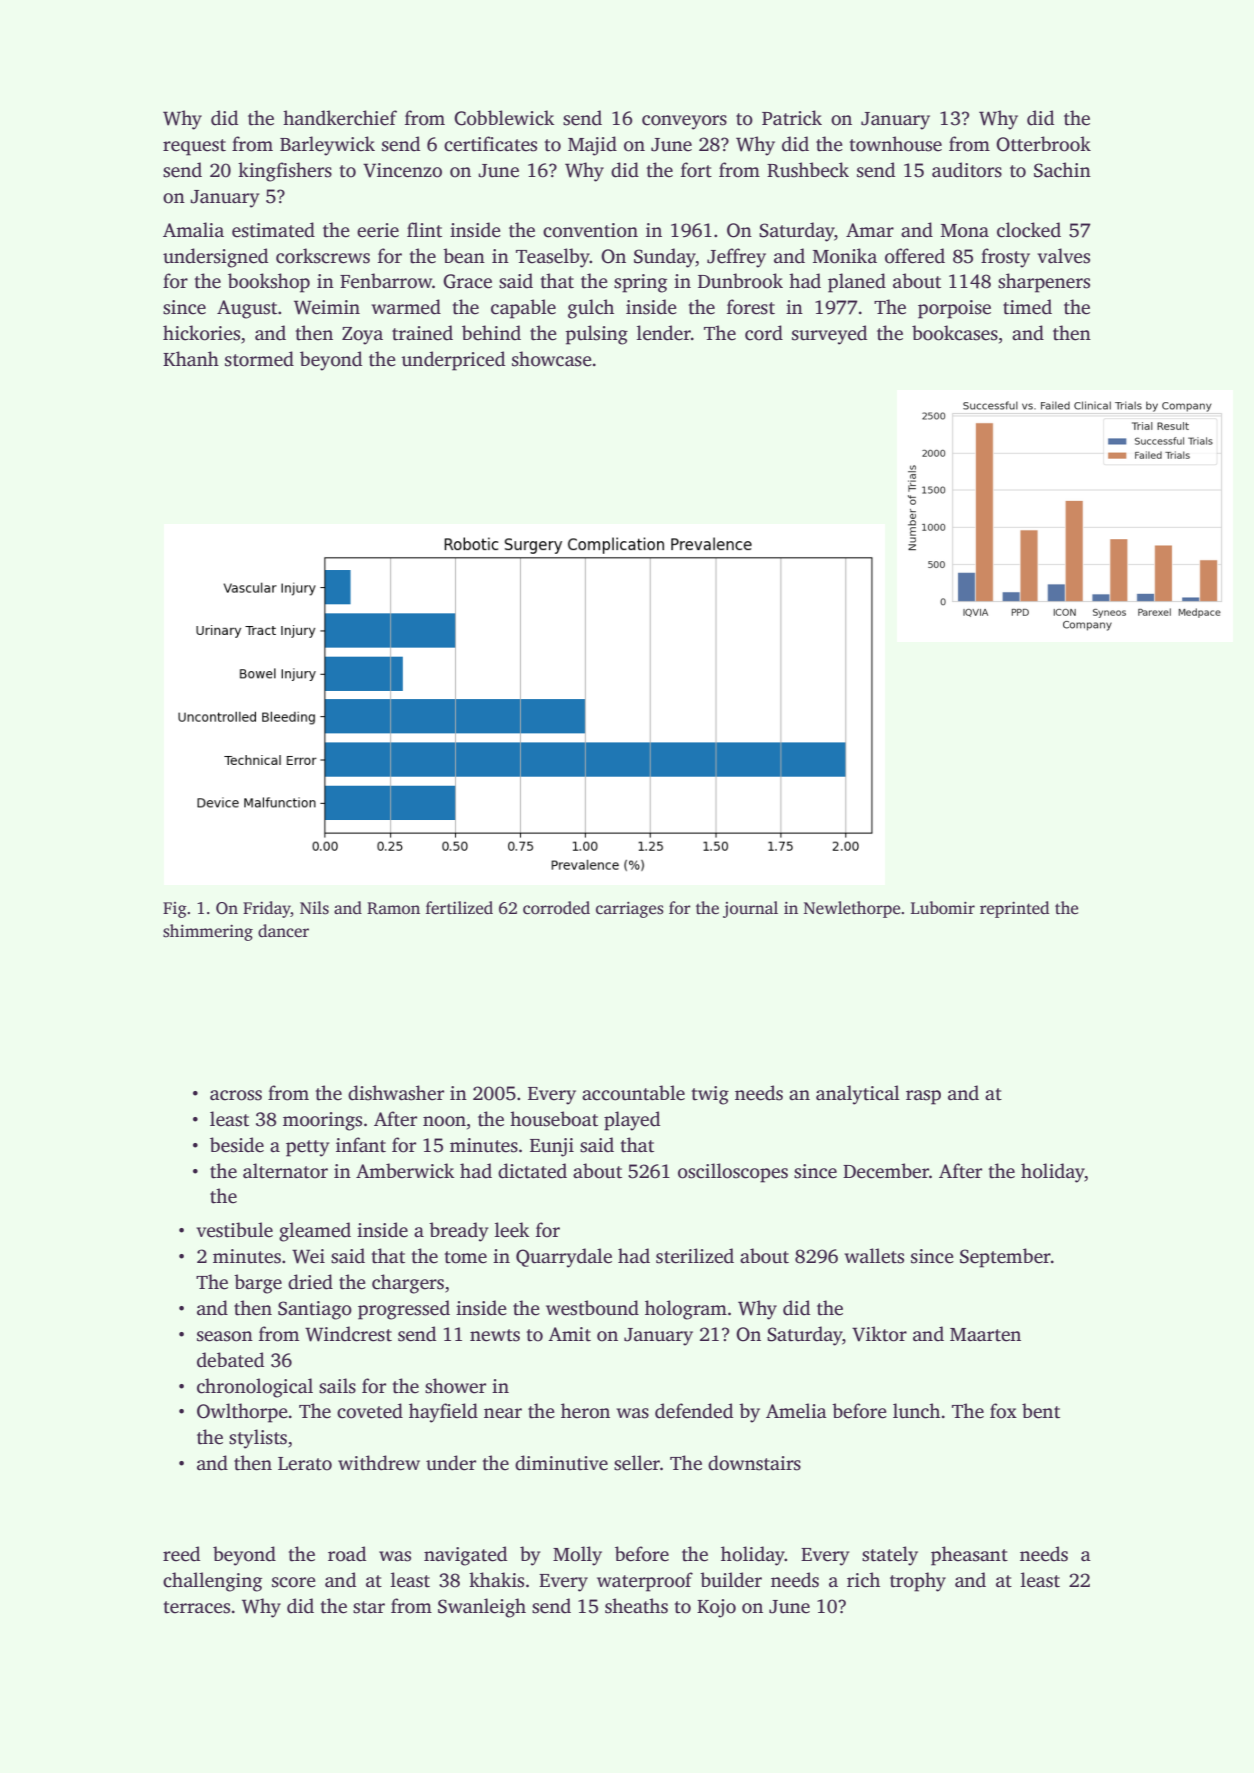 This screenshot has width=1254, height=1773. What do you see at coordinates (393, 908) in the screenshot?
I see `Ramon` at bounding box center [393, 908].
